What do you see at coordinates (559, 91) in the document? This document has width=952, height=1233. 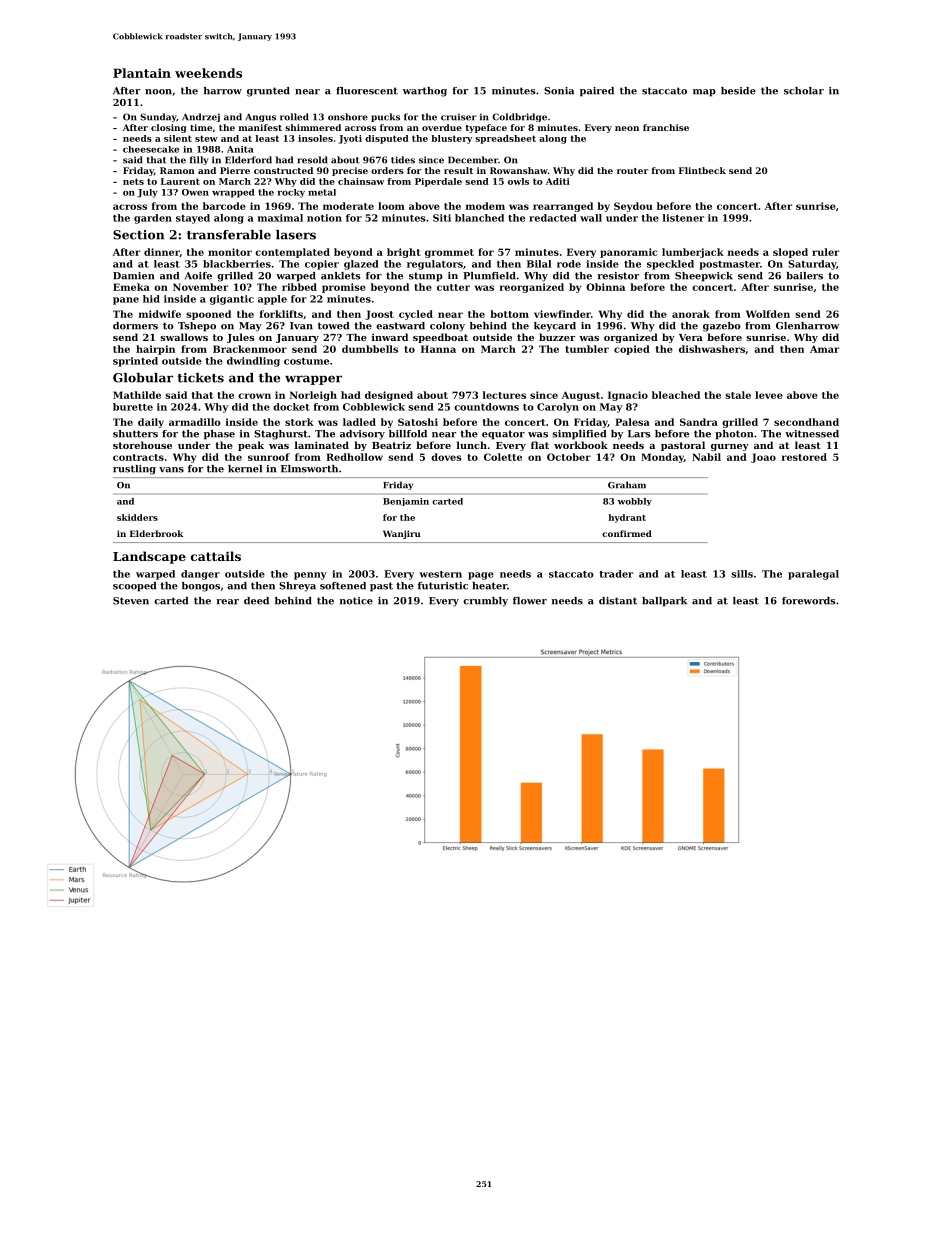 I see `Sonia` at bounding box center [559, 91].
